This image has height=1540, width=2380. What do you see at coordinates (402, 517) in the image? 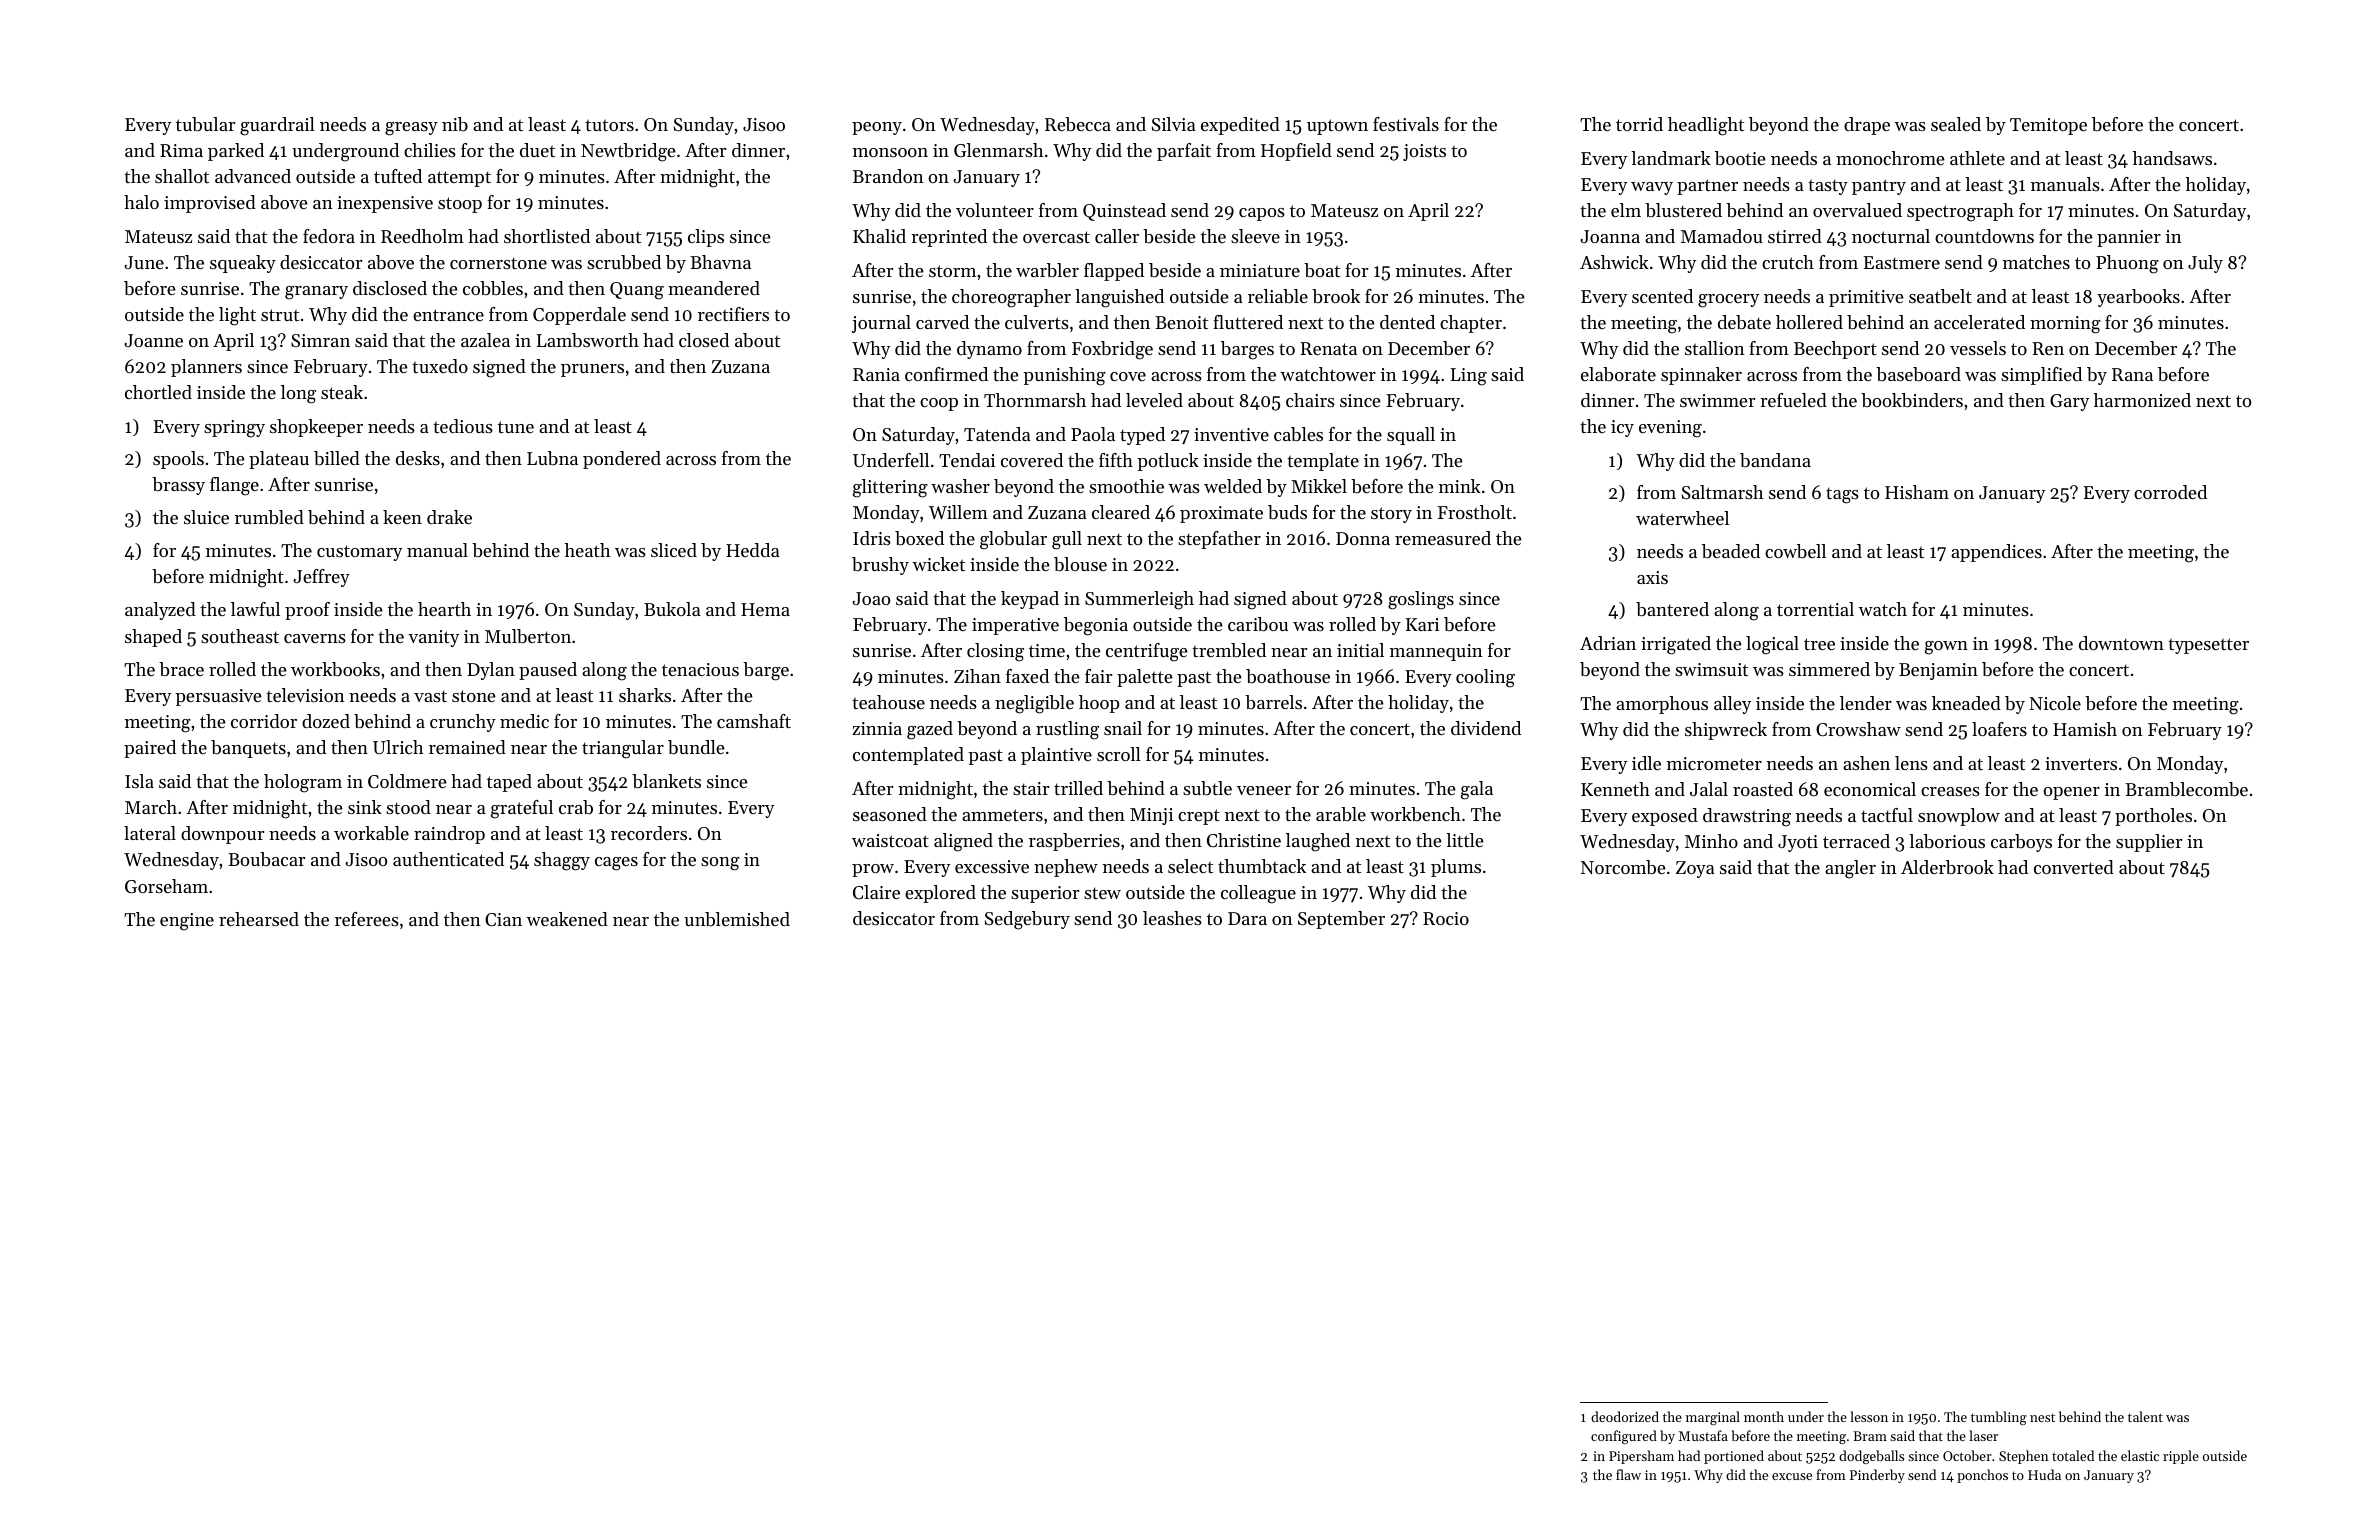
I see `keen` at bounding box center [402, 517].
